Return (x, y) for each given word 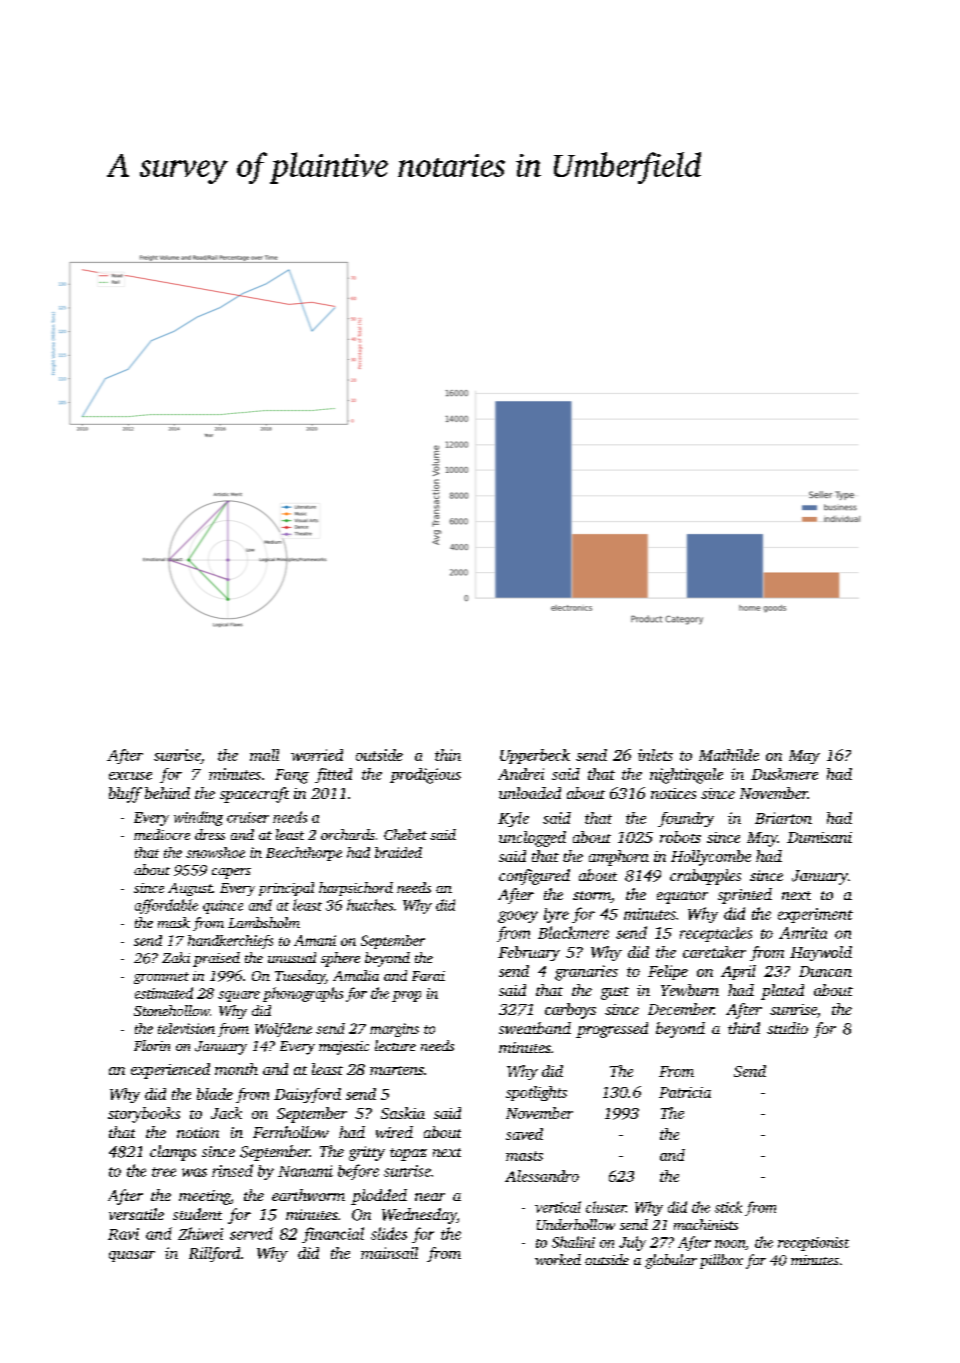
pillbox (721, 1261)
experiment (815, 915)
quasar (132, 1256)
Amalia (356, 975)
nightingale (686, 776)
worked (558, 1259)
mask (174, 922)
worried (317, 755)
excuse (130, 776)
